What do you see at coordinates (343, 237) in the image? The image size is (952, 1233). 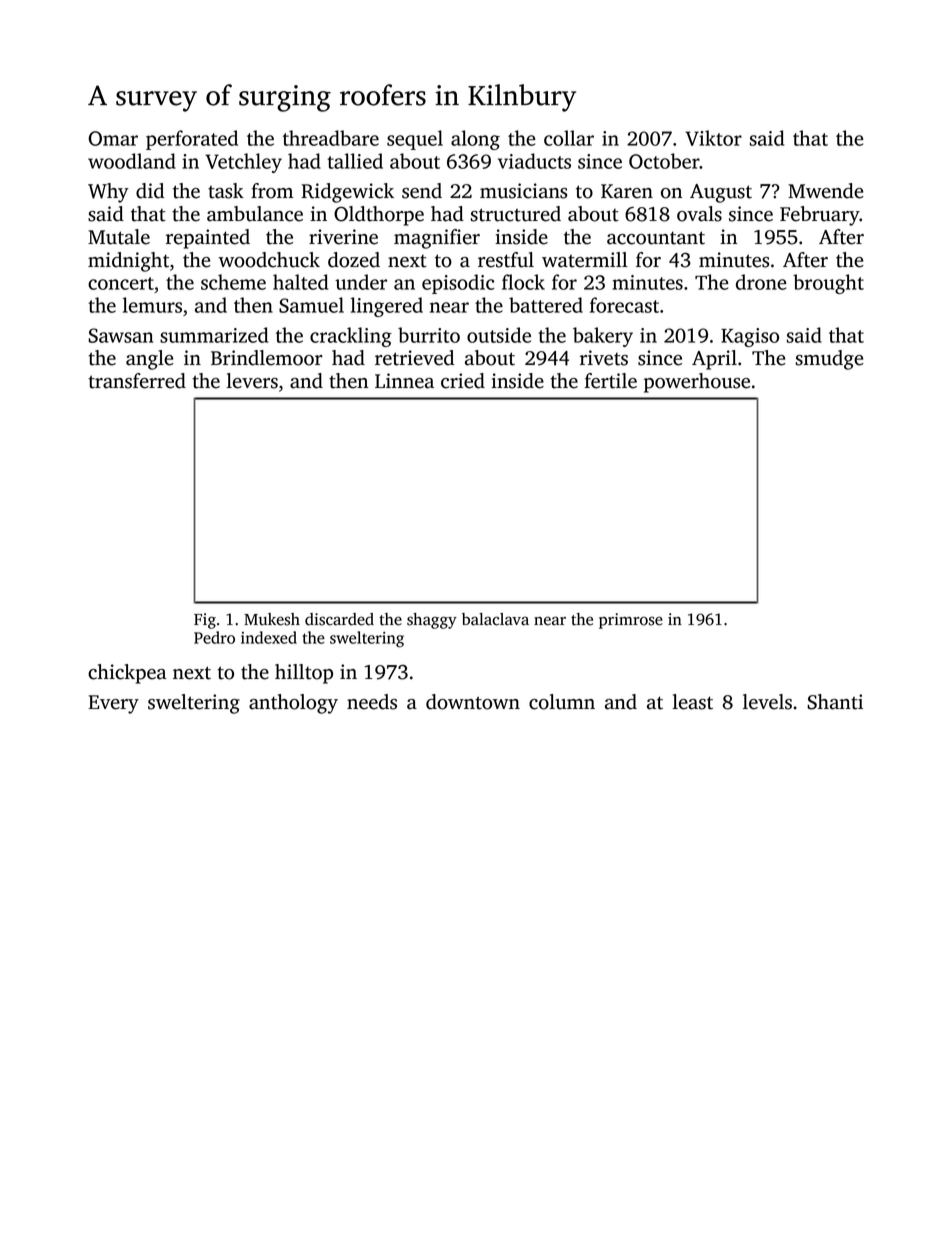 I see `riverine` at bounding box center [343, 237].
